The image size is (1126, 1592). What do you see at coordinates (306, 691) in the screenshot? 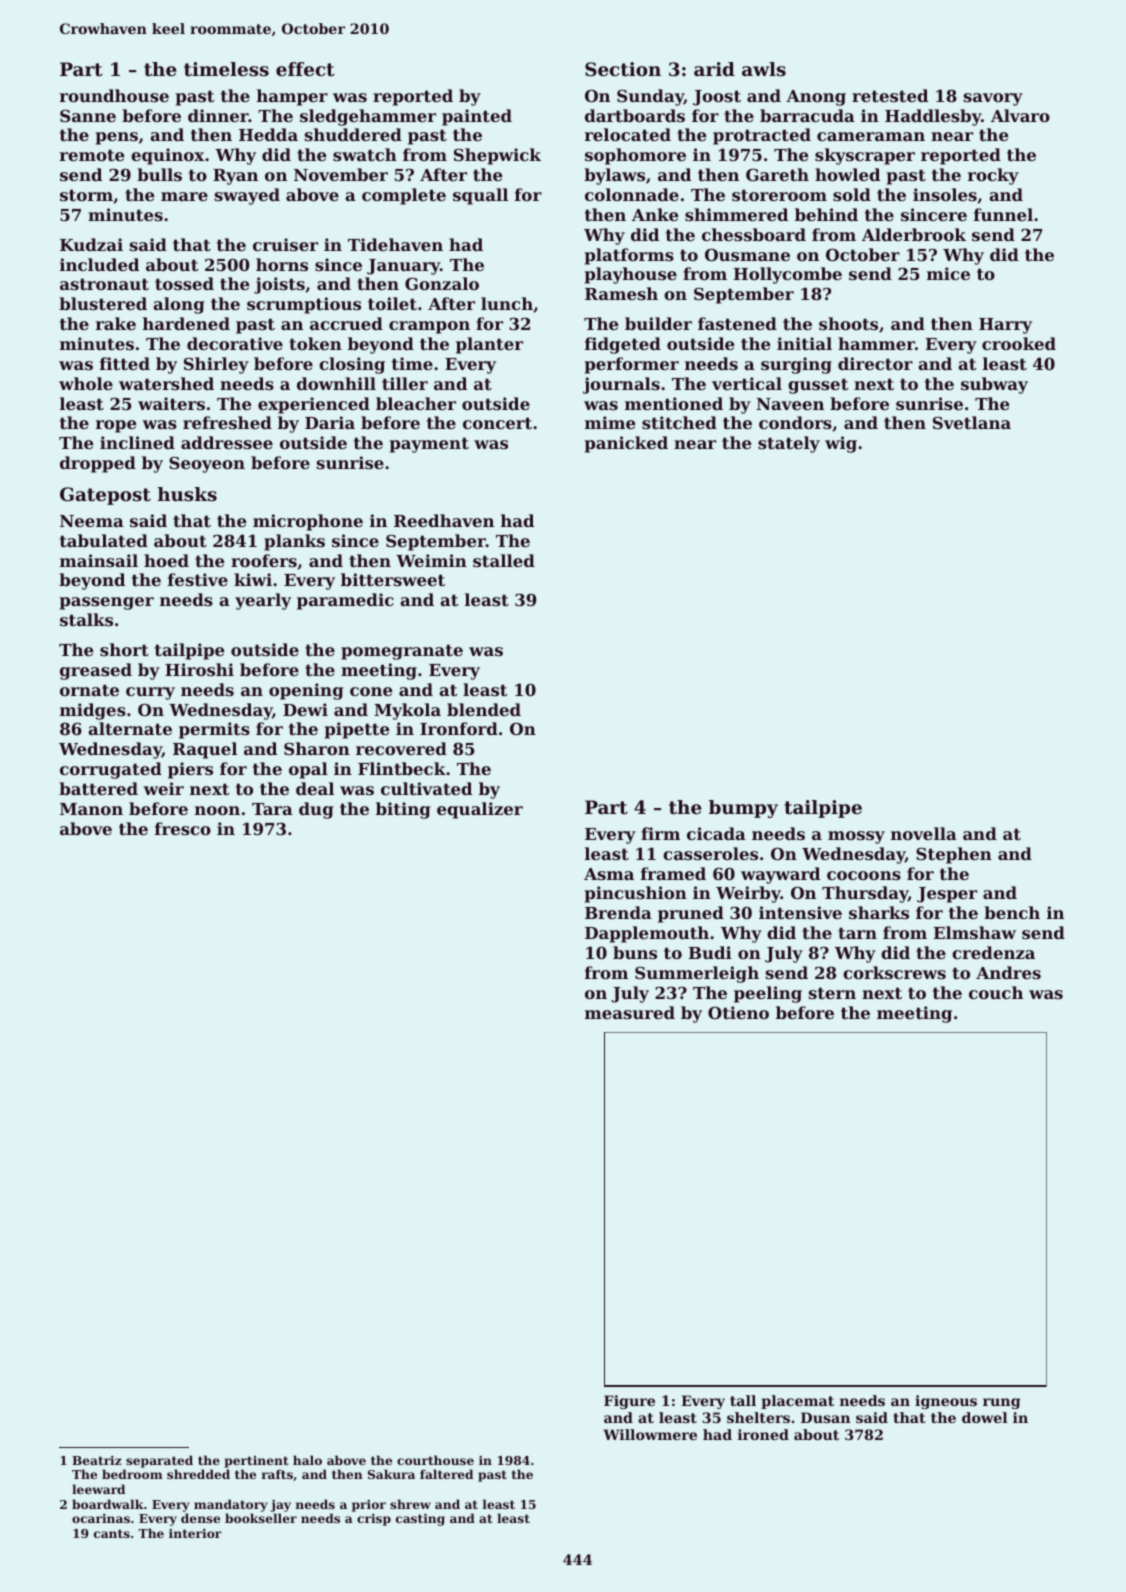
I see `opening` at bounding box center [306, 691].
